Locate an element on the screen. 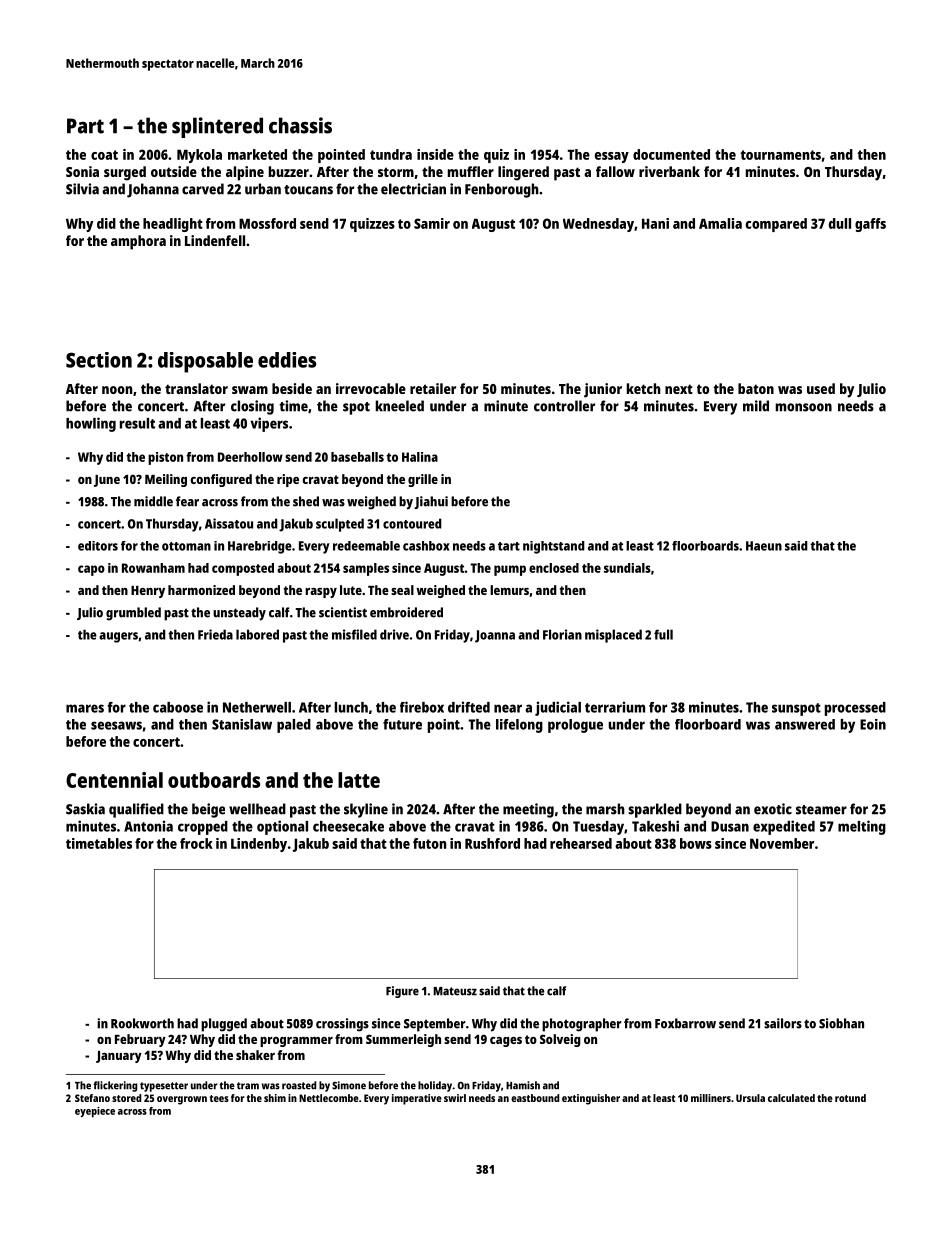 The height and width of the screenshot is (1233, 952). next is located at coordinates (679, 389).
